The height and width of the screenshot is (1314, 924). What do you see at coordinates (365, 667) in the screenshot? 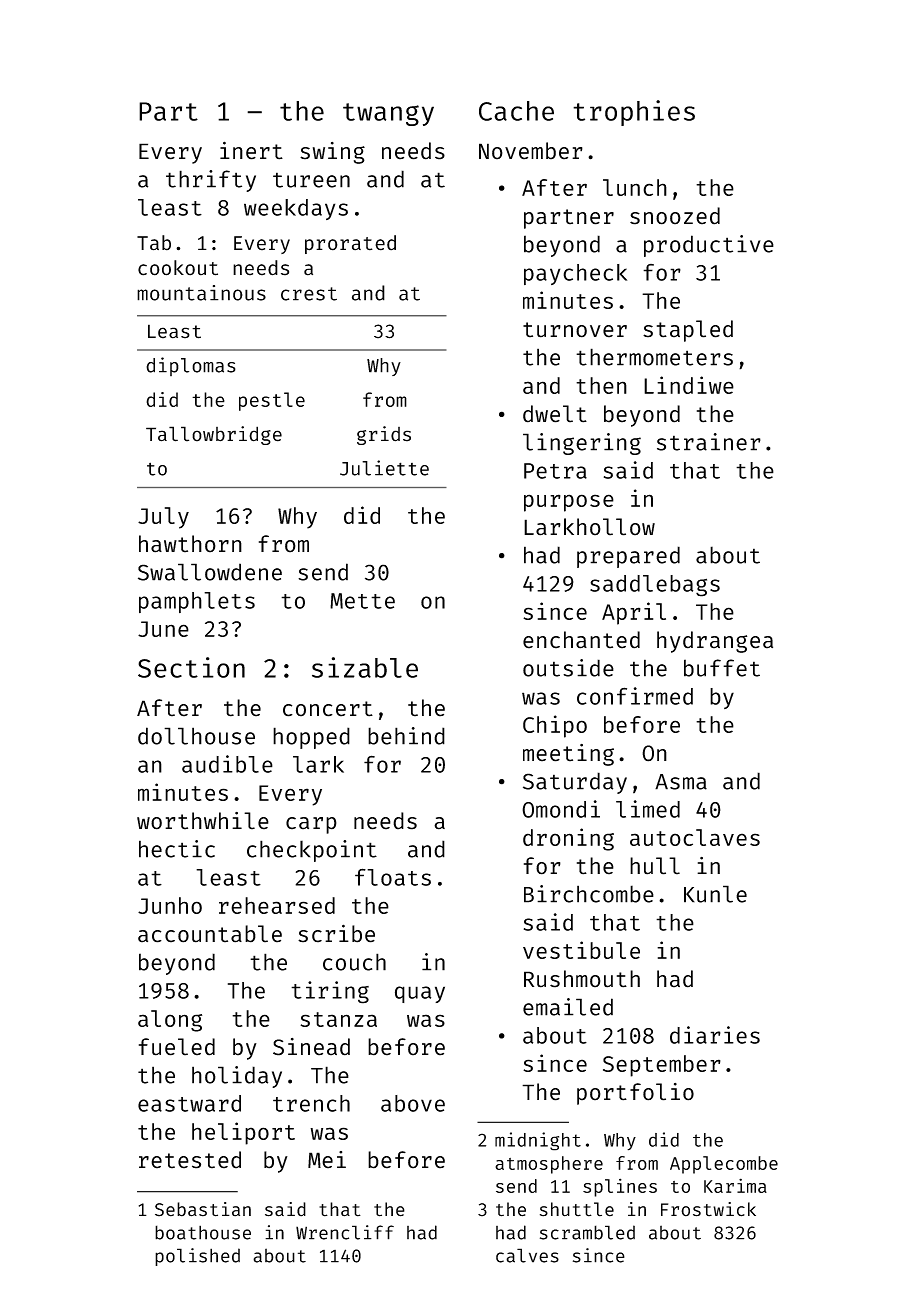
I see `sizable` at bounding box center [365, 667].
